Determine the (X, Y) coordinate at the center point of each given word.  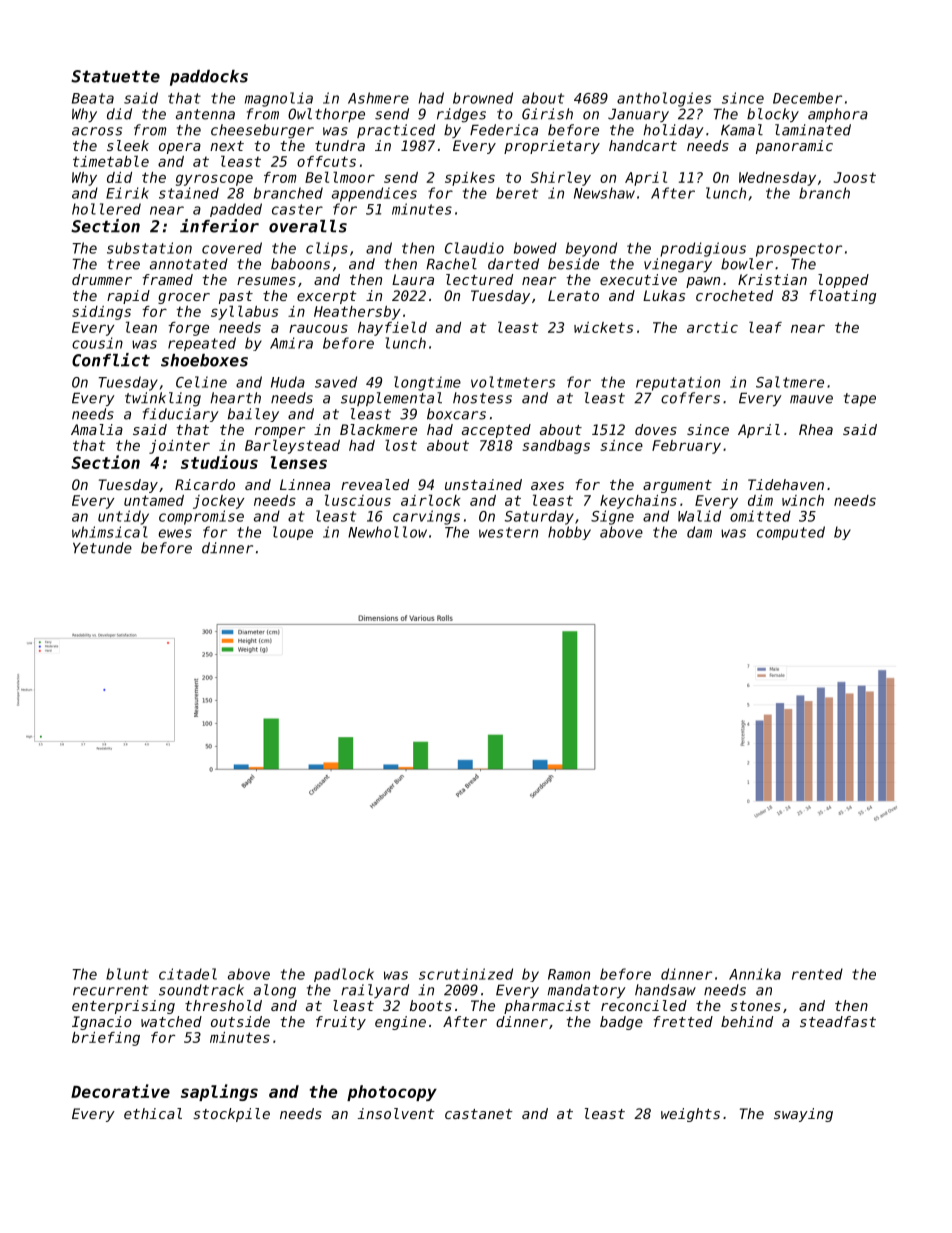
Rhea (816, 429)
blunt (127, 974)
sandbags (556, 447)
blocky (773, 115)
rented (817, 974)
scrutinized (466, 974)
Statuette (115, 76)
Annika (755, 974)
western (508, 532)
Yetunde (102, 548)
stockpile (231, 1115)
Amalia (97, 429)
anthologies (664, 99)
